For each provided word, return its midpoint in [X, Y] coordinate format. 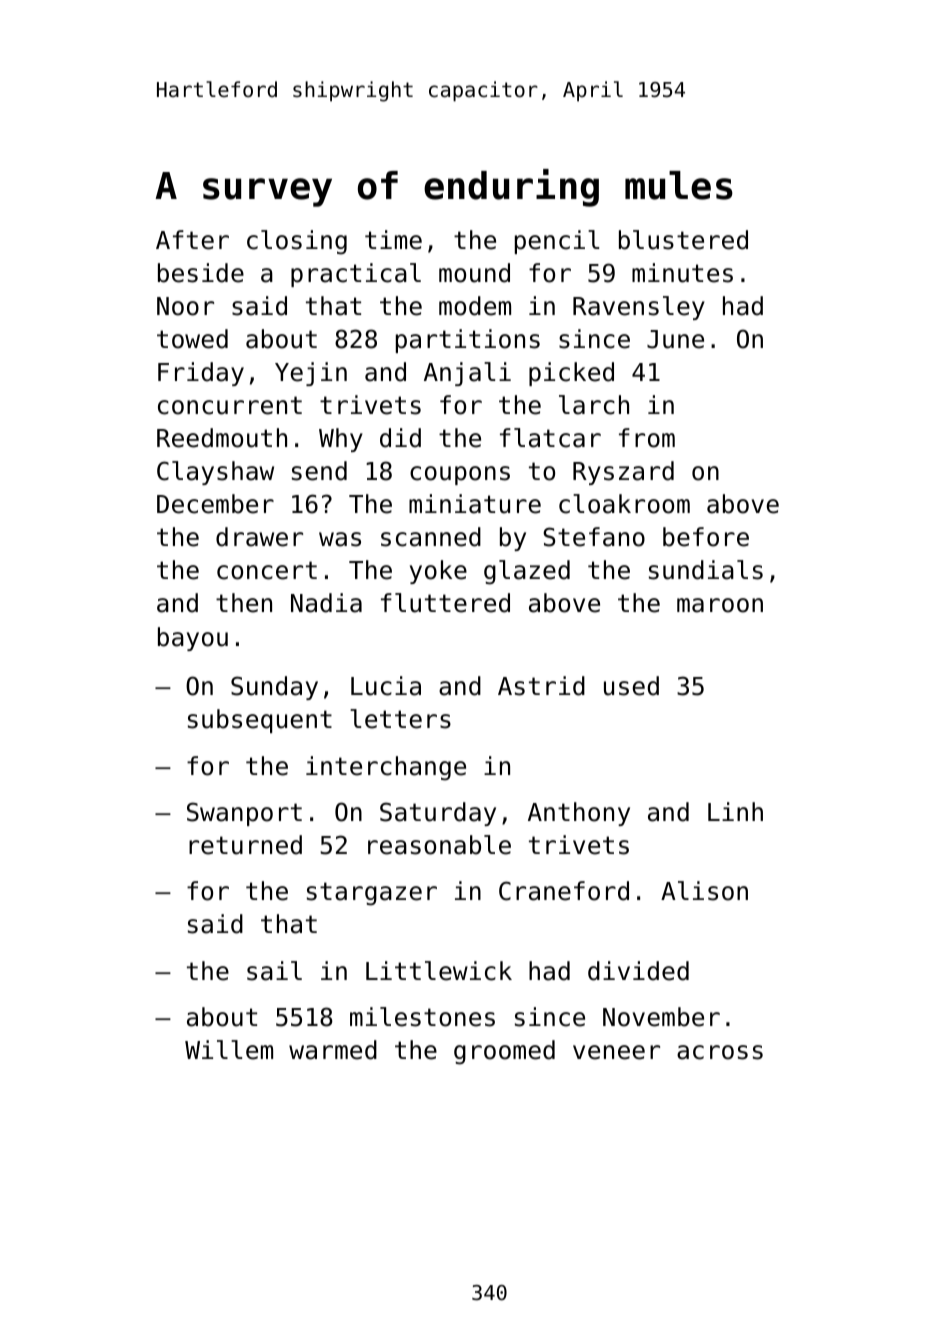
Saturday [438, 814]
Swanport [244, 814]
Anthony [579, 814]
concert [267, 570]
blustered [683, 240]
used [631, 686]
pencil [557, 242]
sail [274, 971]
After [192, 240]
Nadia [326, 603]
